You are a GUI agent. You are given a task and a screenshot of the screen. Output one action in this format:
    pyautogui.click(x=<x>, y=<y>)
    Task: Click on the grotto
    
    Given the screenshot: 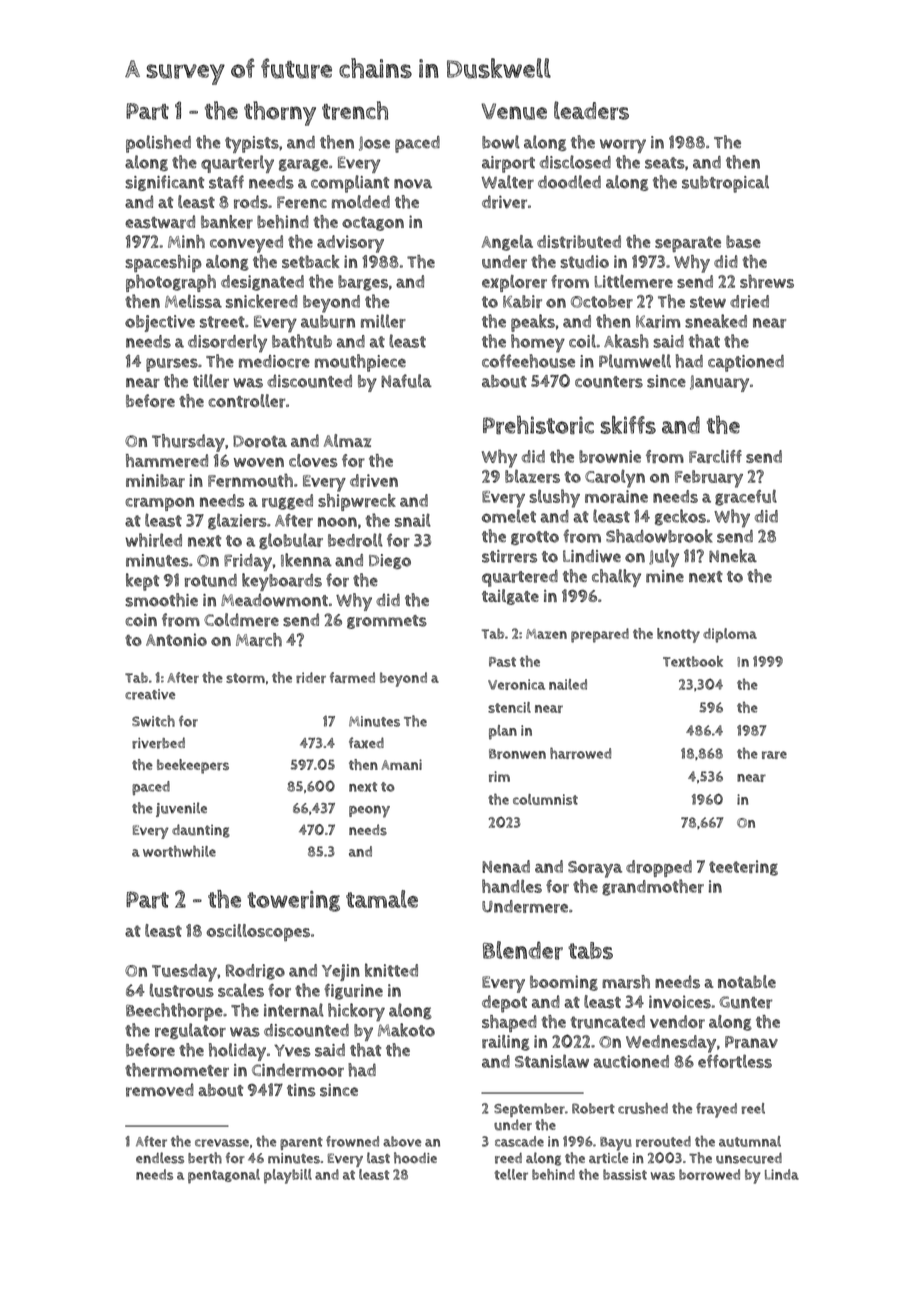 What is the action you would take?
    pyautogui.click(x=535, y=538)
